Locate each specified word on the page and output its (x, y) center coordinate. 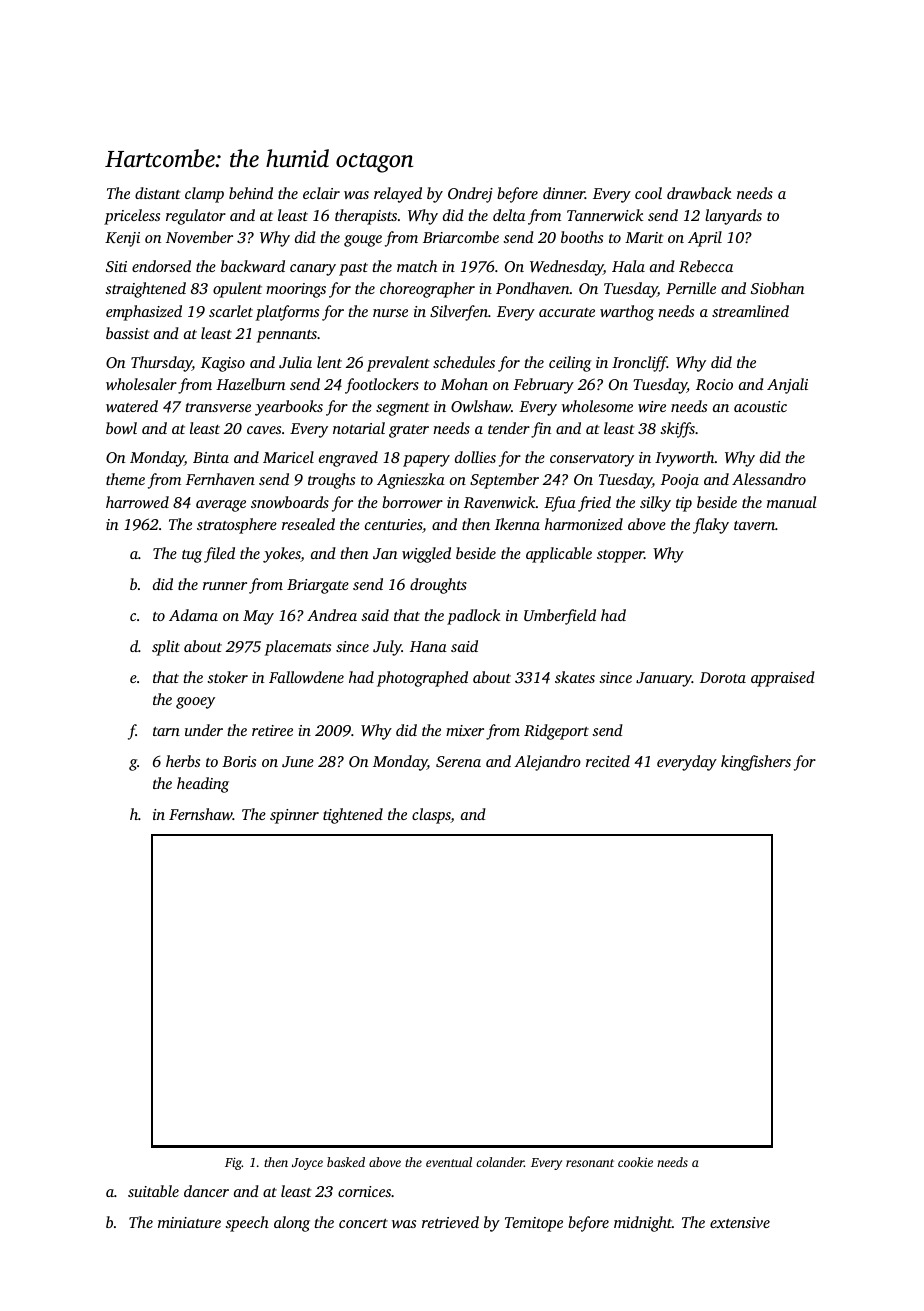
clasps (431, 816)
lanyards (733, 217)
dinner (564, 193)
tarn (166, 731)
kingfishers (756, 763)
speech (247, 1224)
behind (251, 193)
